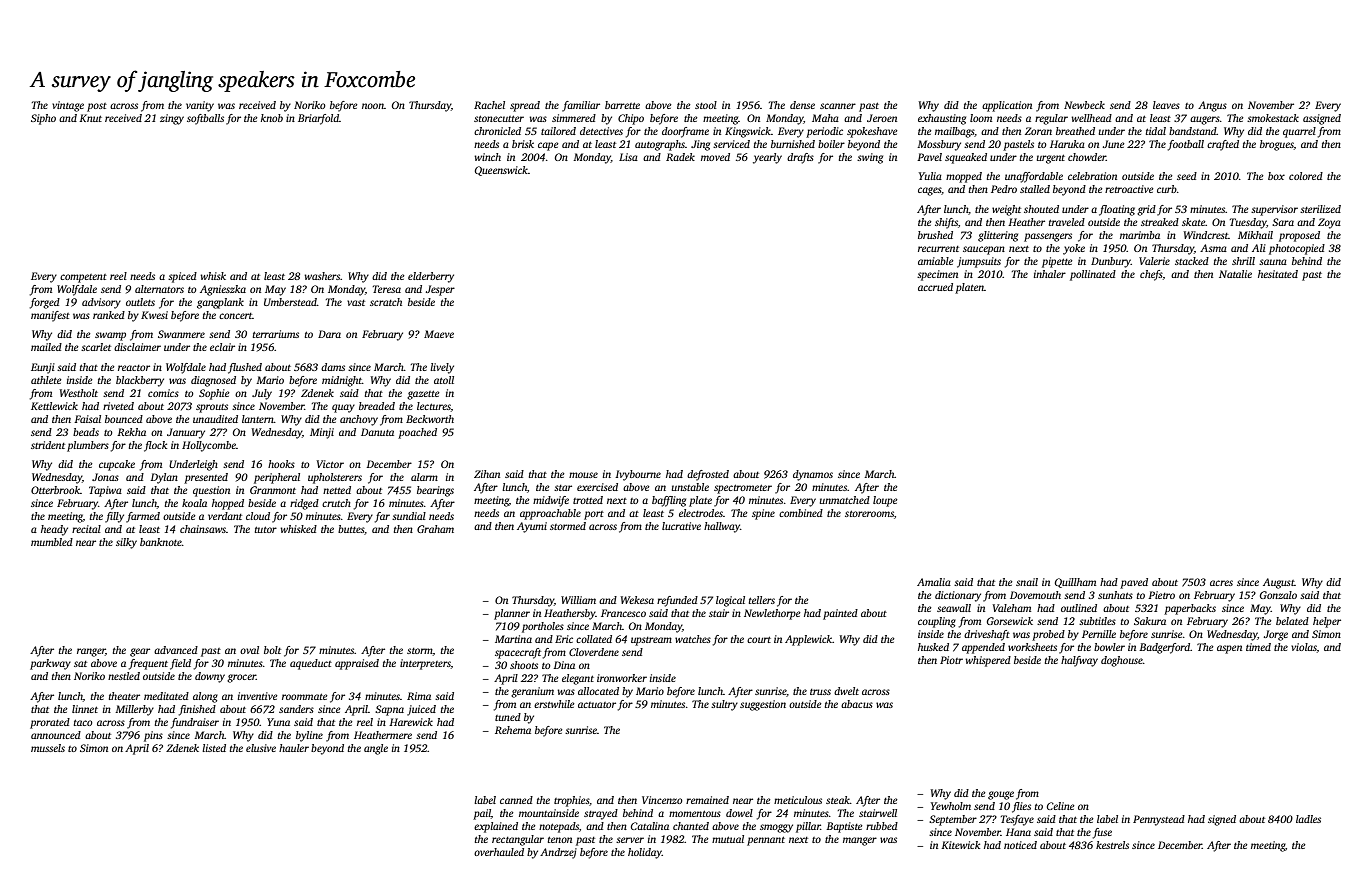  Describe the element at coordinates (1020, 845) in the screenshot. I see `noticed` at that location.
